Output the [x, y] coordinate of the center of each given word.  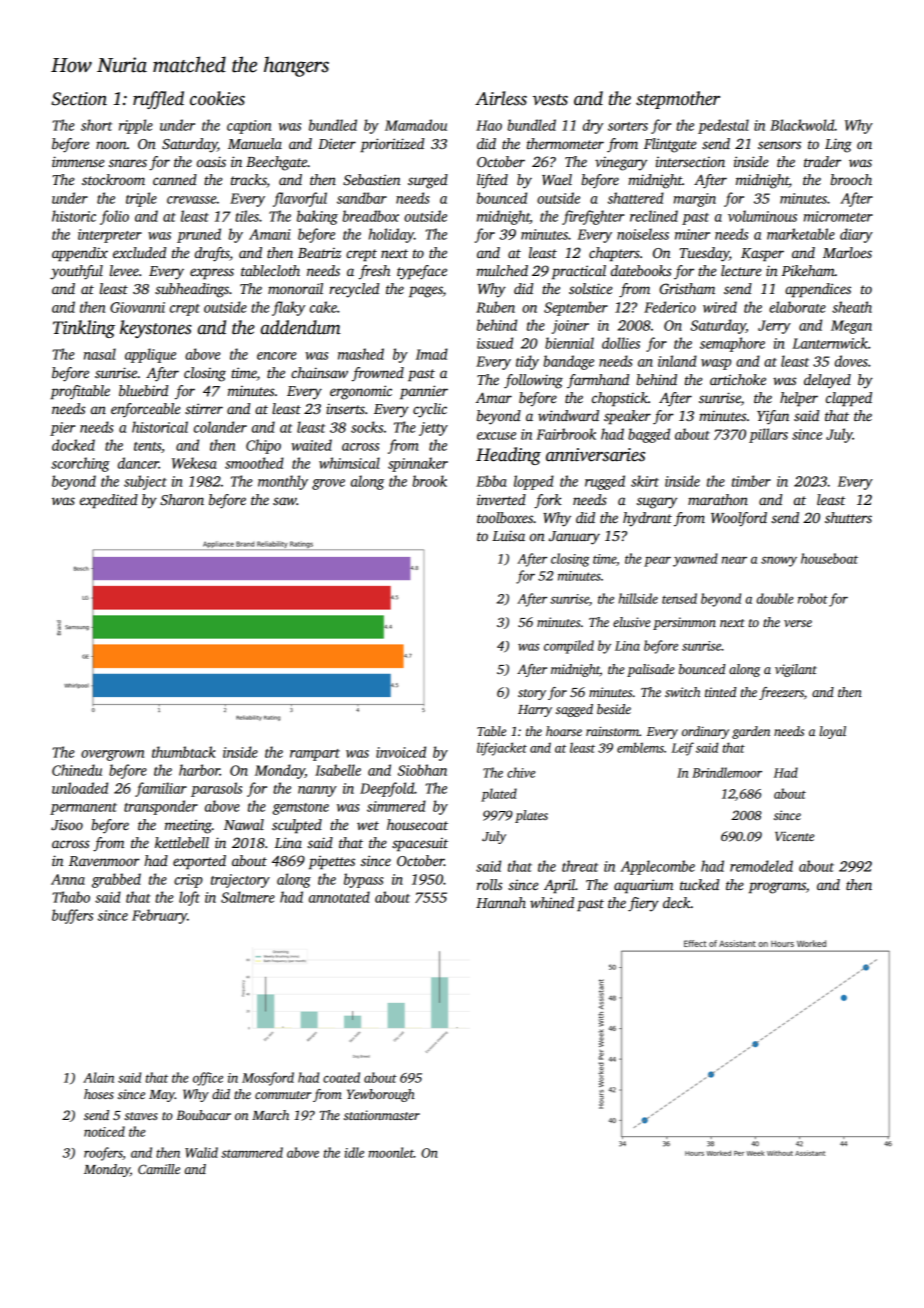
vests [550, 100]
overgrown [112, 755]
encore [277, 356]
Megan [851, 327]
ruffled [158, 100]
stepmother [678, 100]
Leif [682, 749]
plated [499, 795]
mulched [502, 270]
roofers [103, 1154]
